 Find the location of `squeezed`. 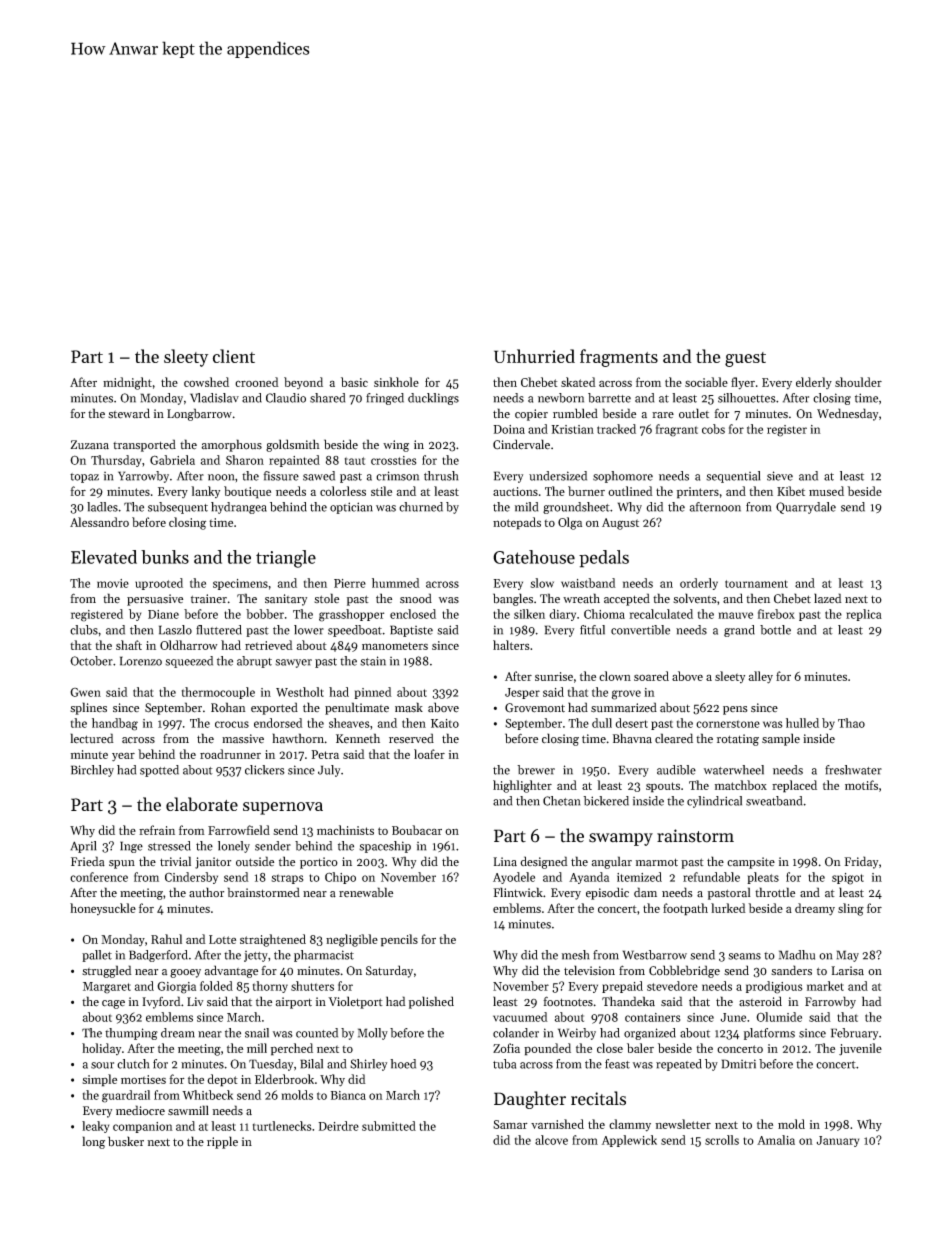

squeezed is located at coordinates (189, 662).
